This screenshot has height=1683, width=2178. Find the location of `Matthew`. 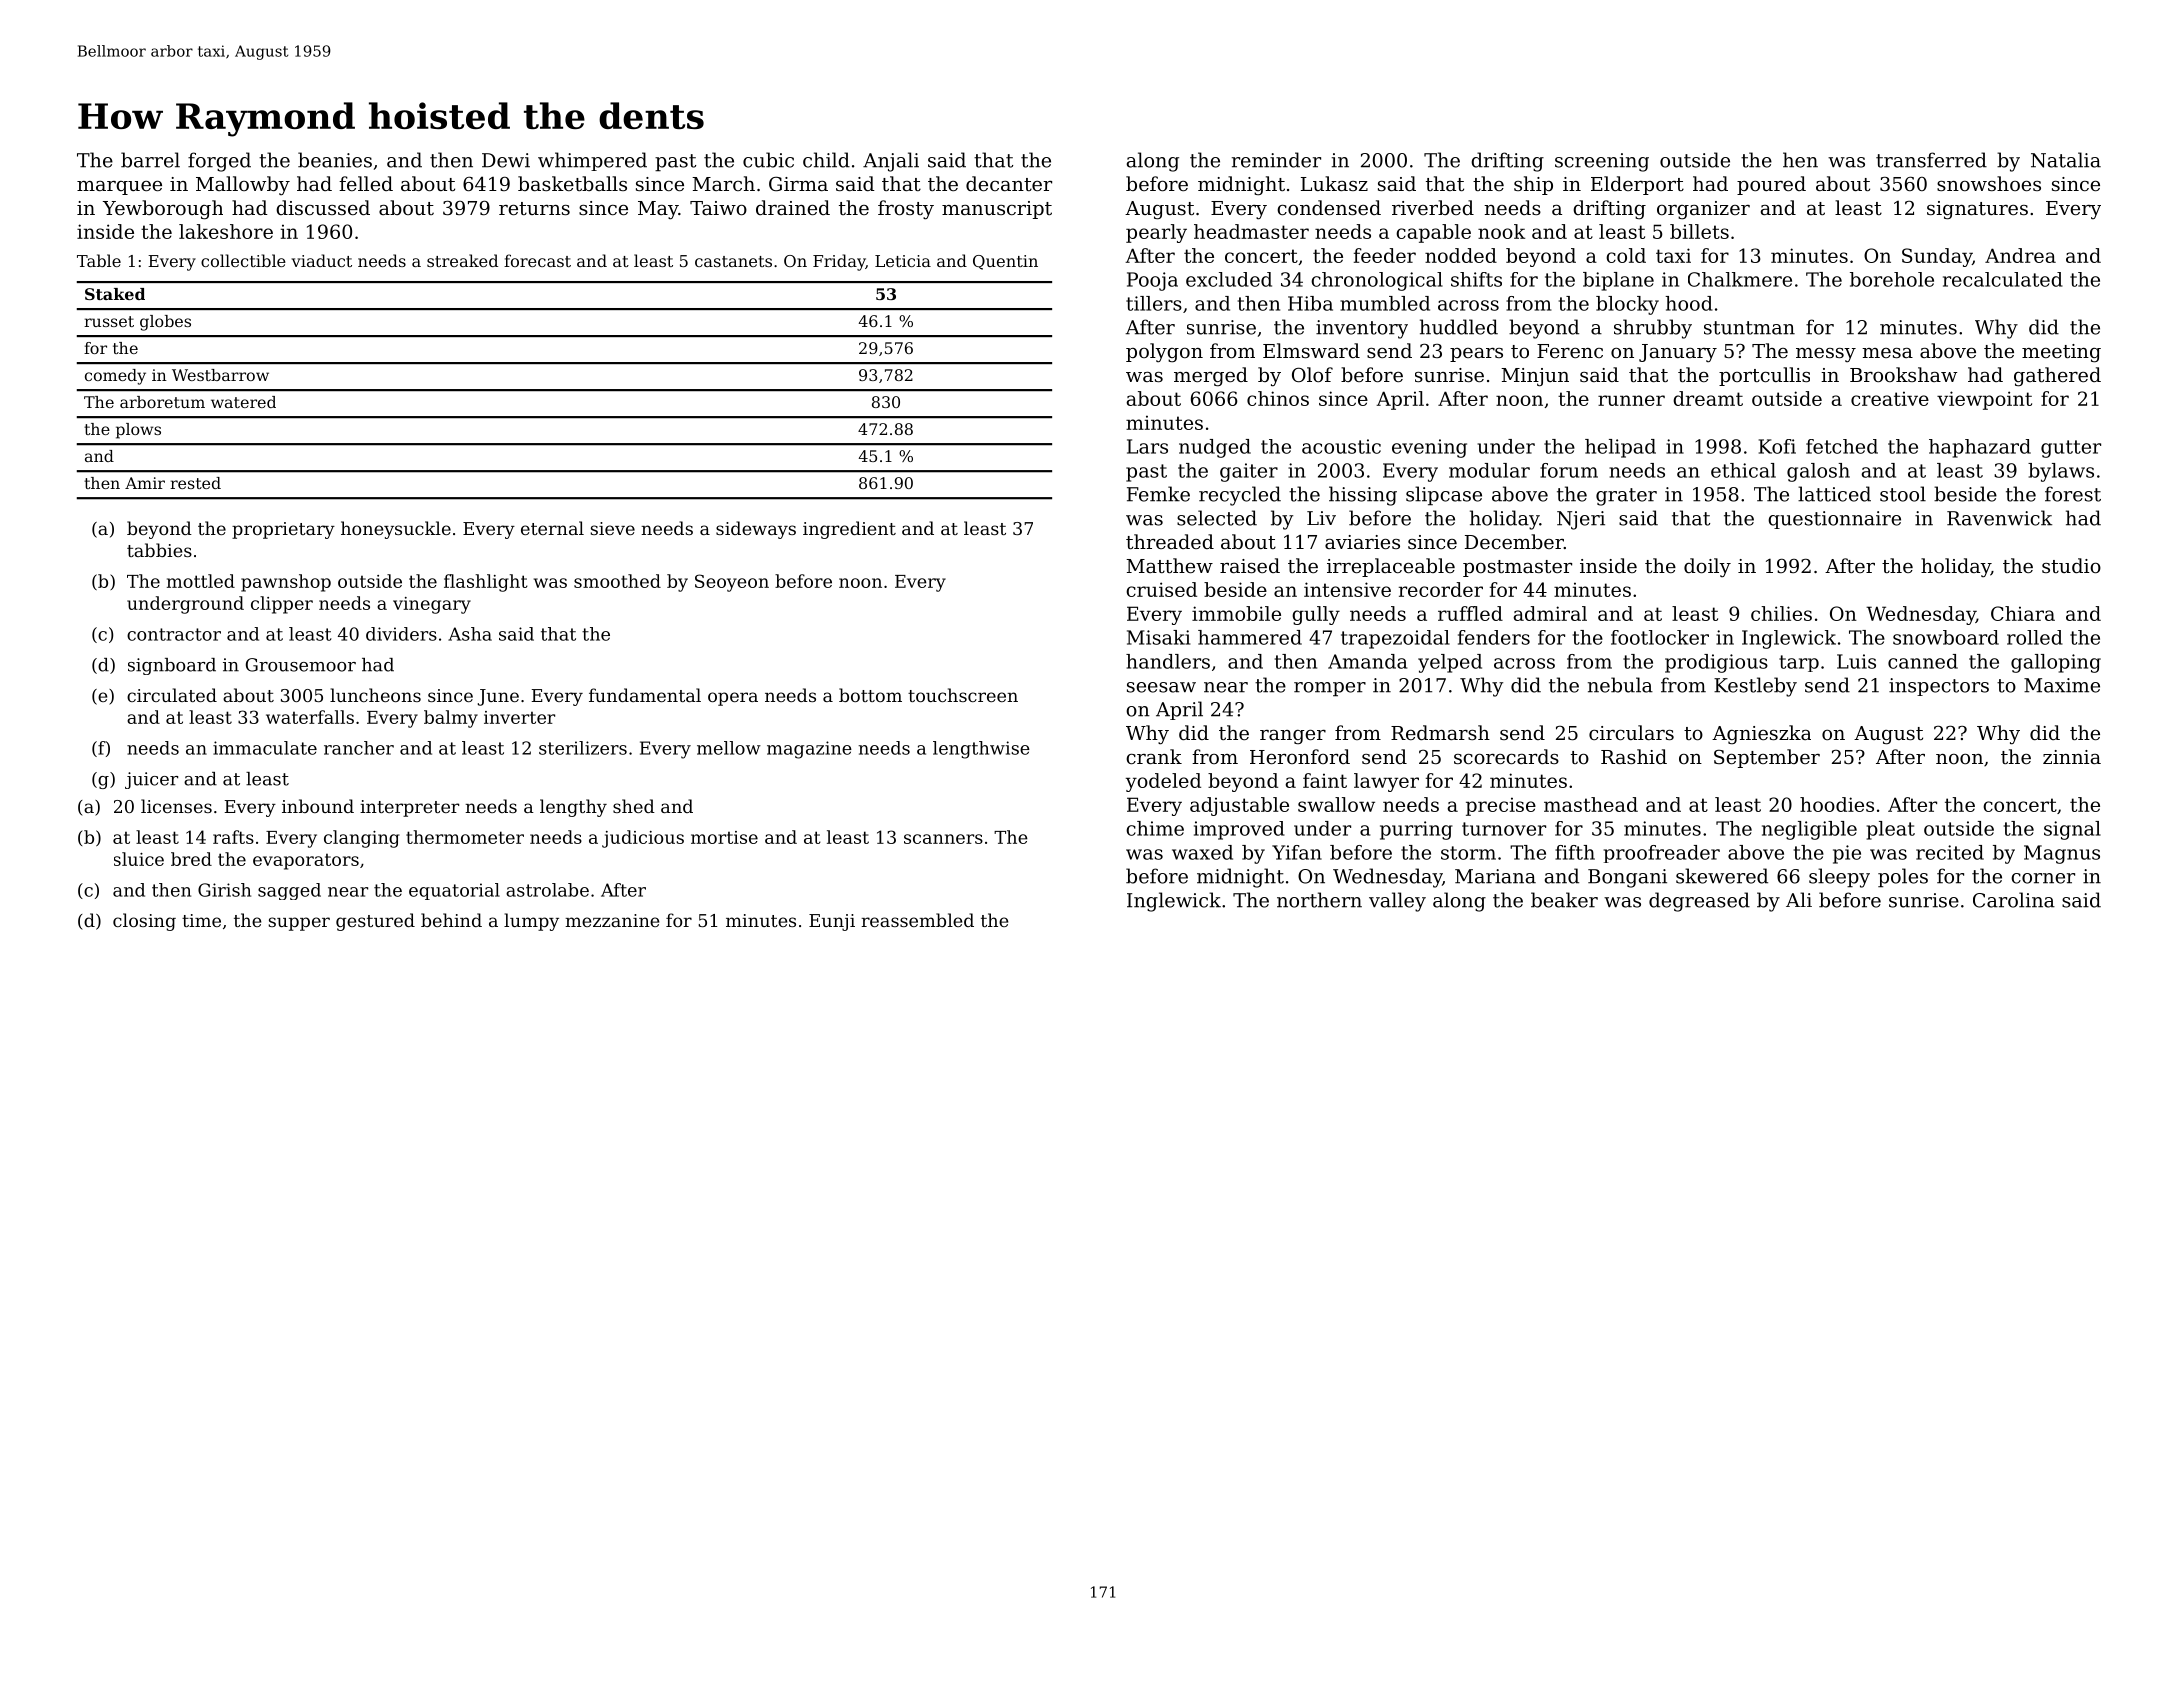

Matthew is located at coordinates (1169, 565).
